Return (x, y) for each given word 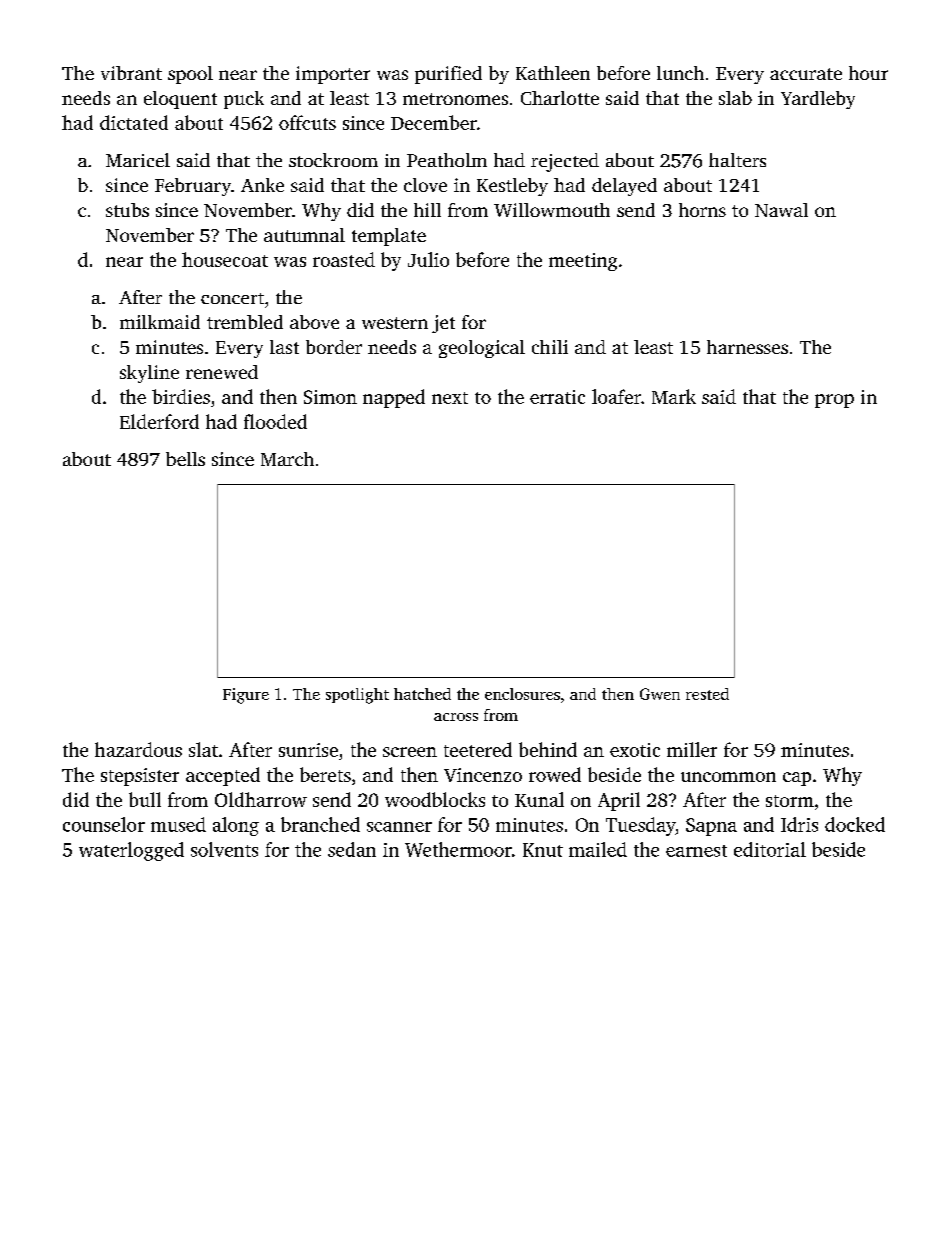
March (287, 459)
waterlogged (131, 851)
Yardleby (818, 100)
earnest (696, 851)
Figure (246, 696)
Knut (543, 850)
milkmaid (160, 322)
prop (834, 401)
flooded (275, 421)
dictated (134, 122)
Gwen (660, 694)
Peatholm (447, 160)
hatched (422, 694)
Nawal (781, 210)
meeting (583, 262)
